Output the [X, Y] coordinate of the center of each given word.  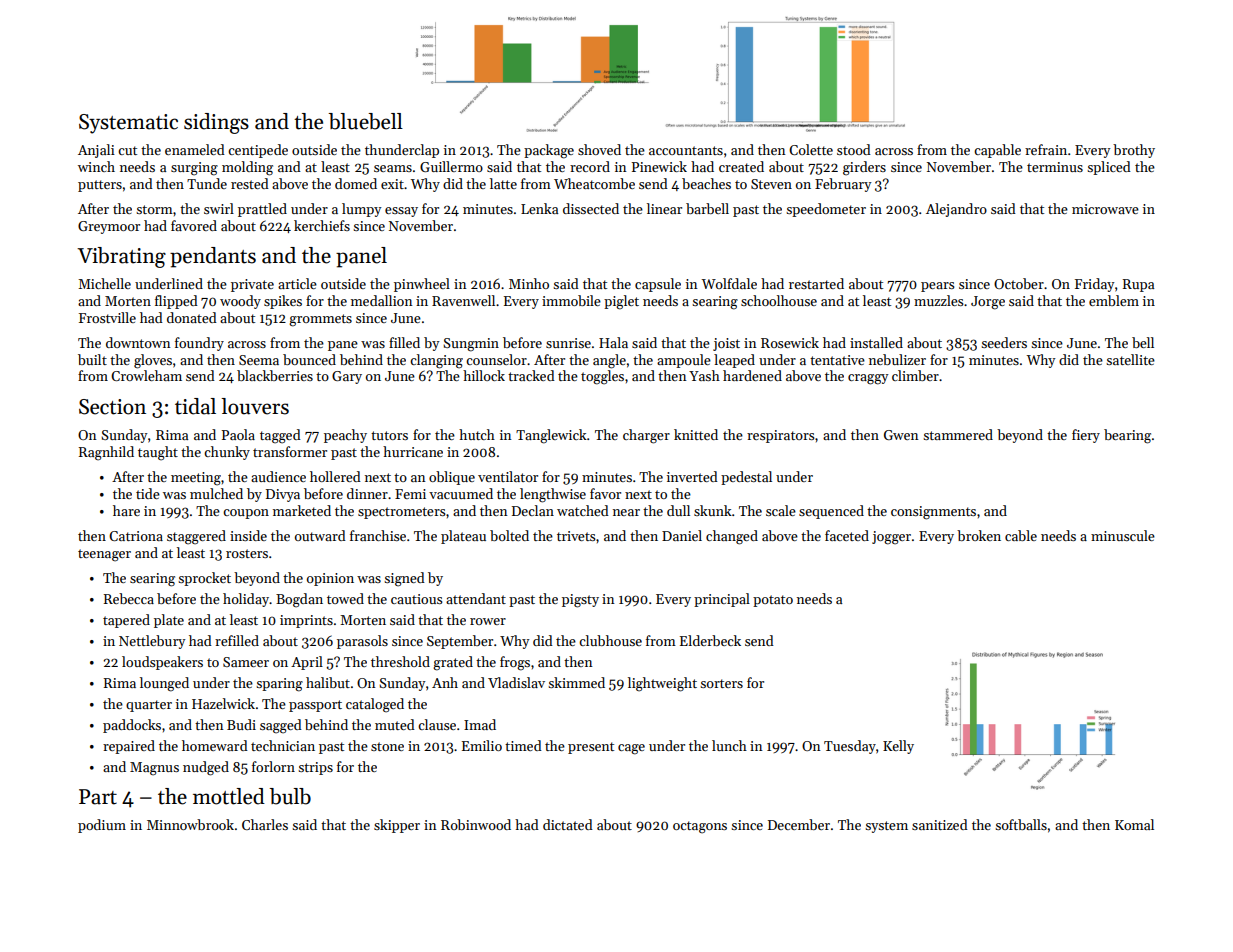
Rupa [1138, 285]
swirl [219, 208]
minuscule [1123, 535]
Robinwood [476, 824]
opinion [330, 579]
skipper [397, 826]
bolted [509, 535]
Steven [771, 184]
